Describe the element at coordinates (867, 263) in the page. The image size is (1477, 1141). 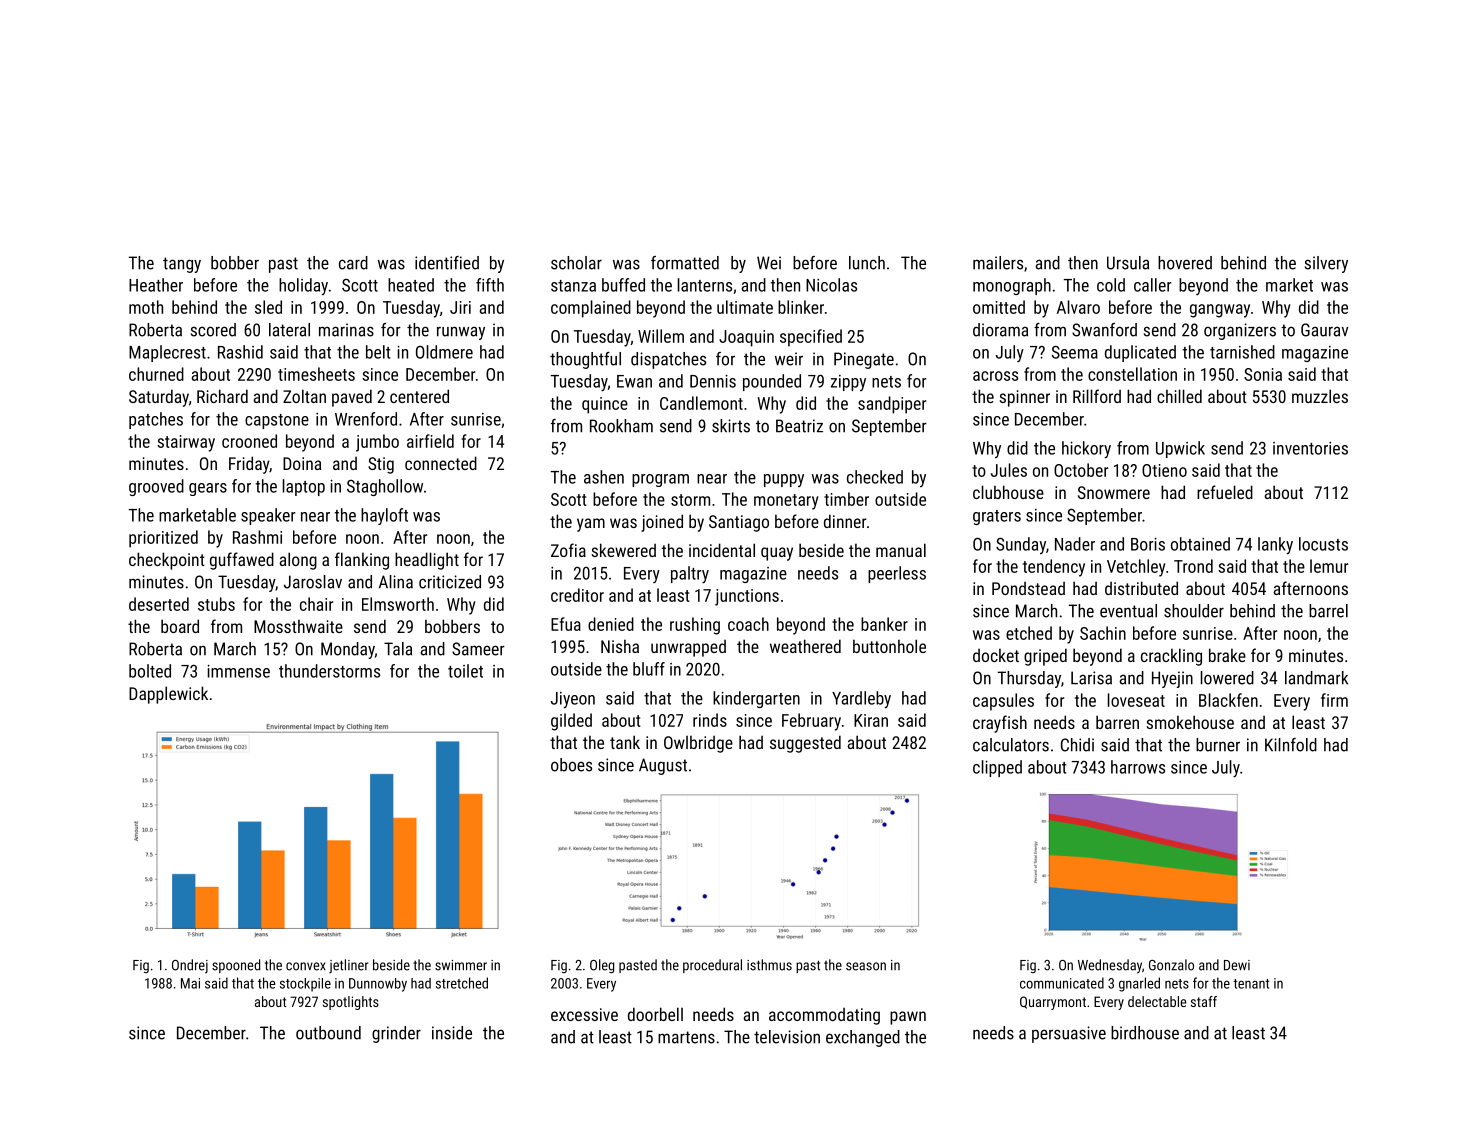
I see `lunch` at that location.
